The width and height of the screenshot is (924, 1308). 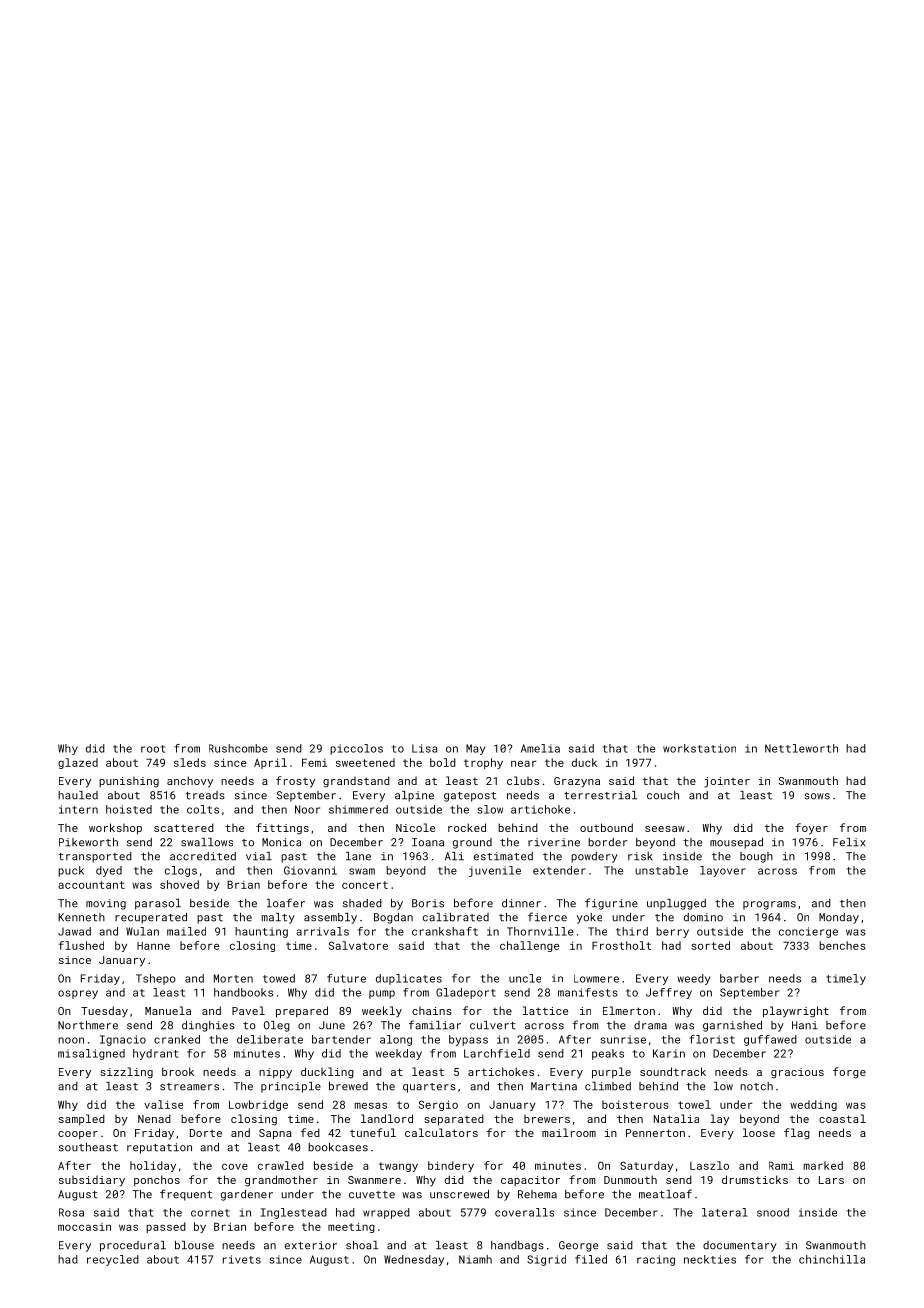 What do you see at coordinates (451, 1166) in the screenshot?
I see `bindery` at bounding box center [451, 1166].
